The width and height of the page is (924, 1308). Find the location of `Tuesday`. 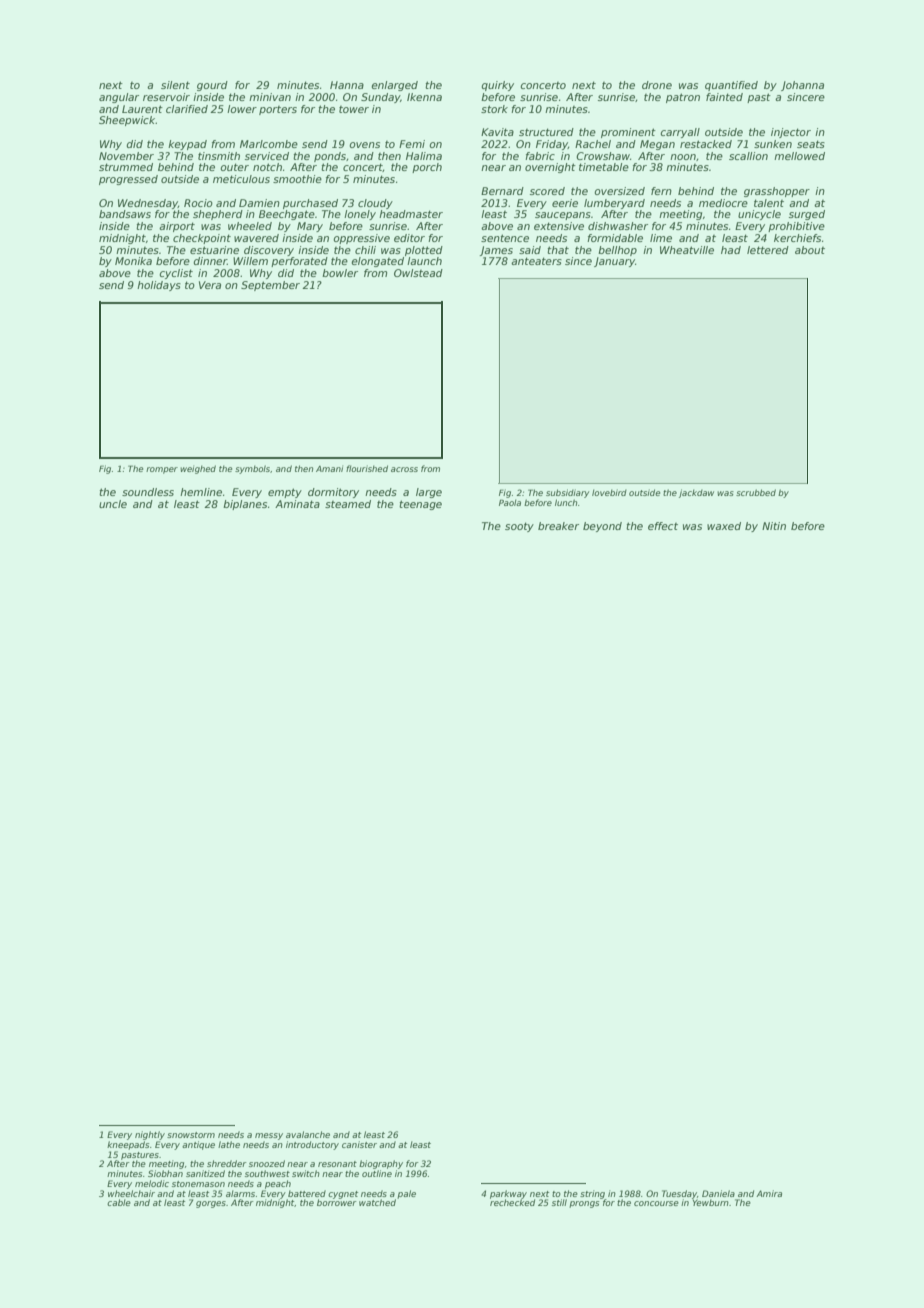

Tuesday is located at coordinates (679, 1194).
